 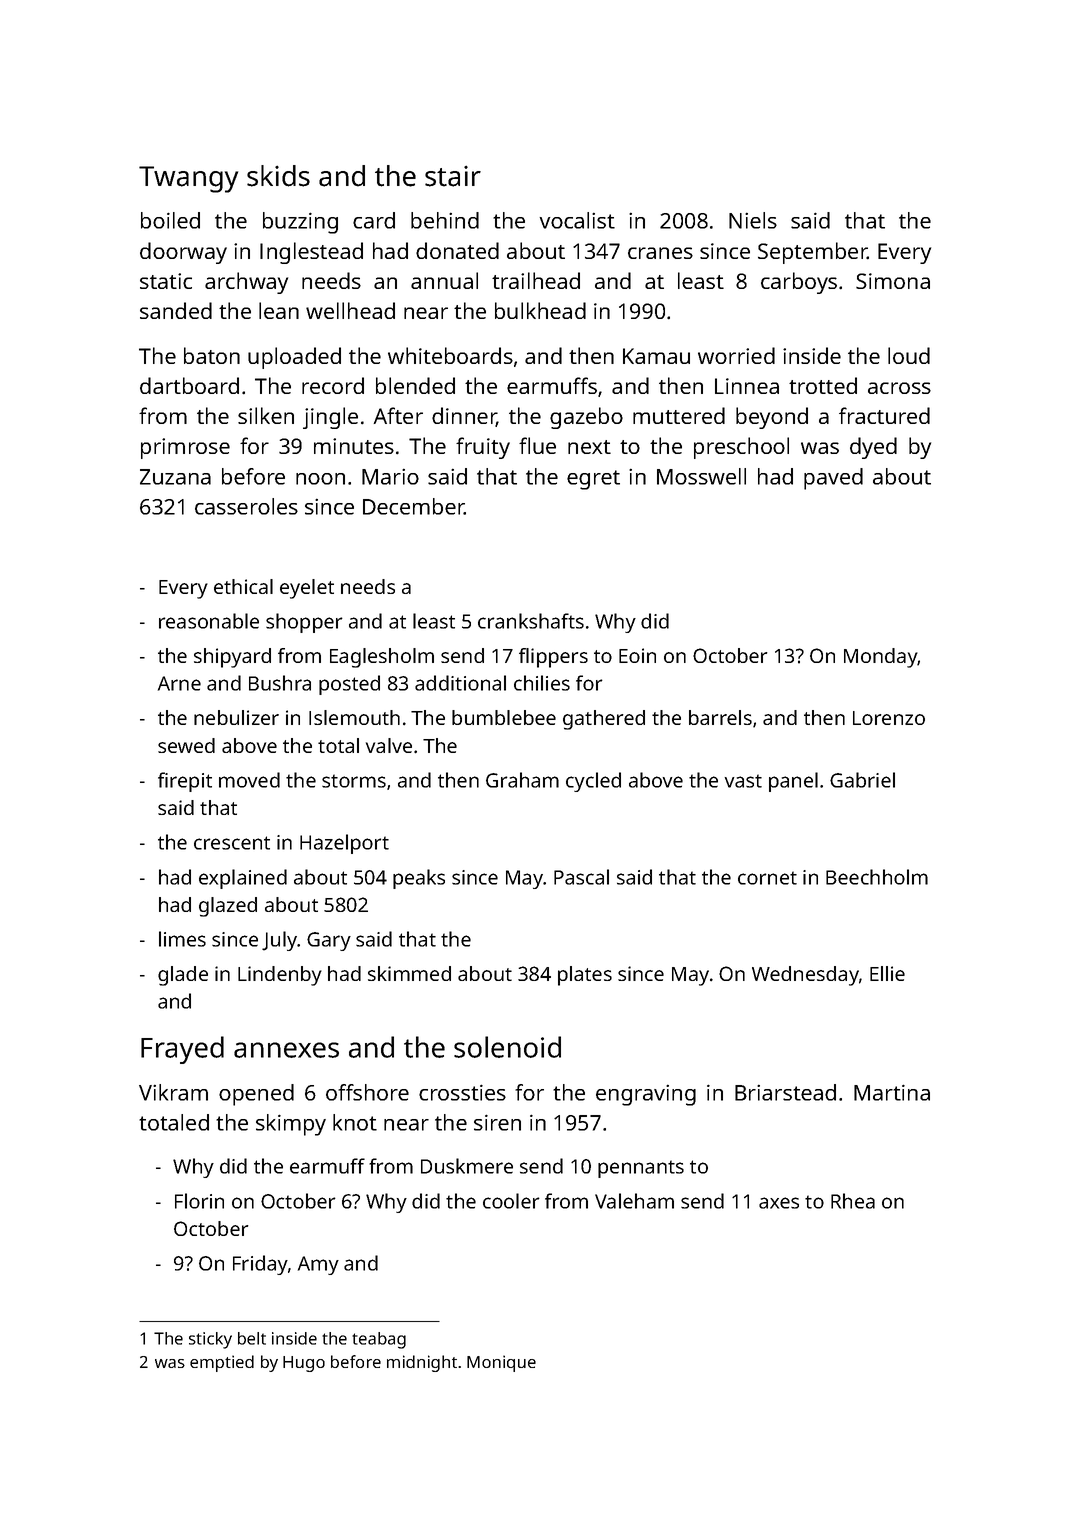 What do you see at coordinates (389, 745) in the image?
I see `valve` at bounding box center [389, 745].
